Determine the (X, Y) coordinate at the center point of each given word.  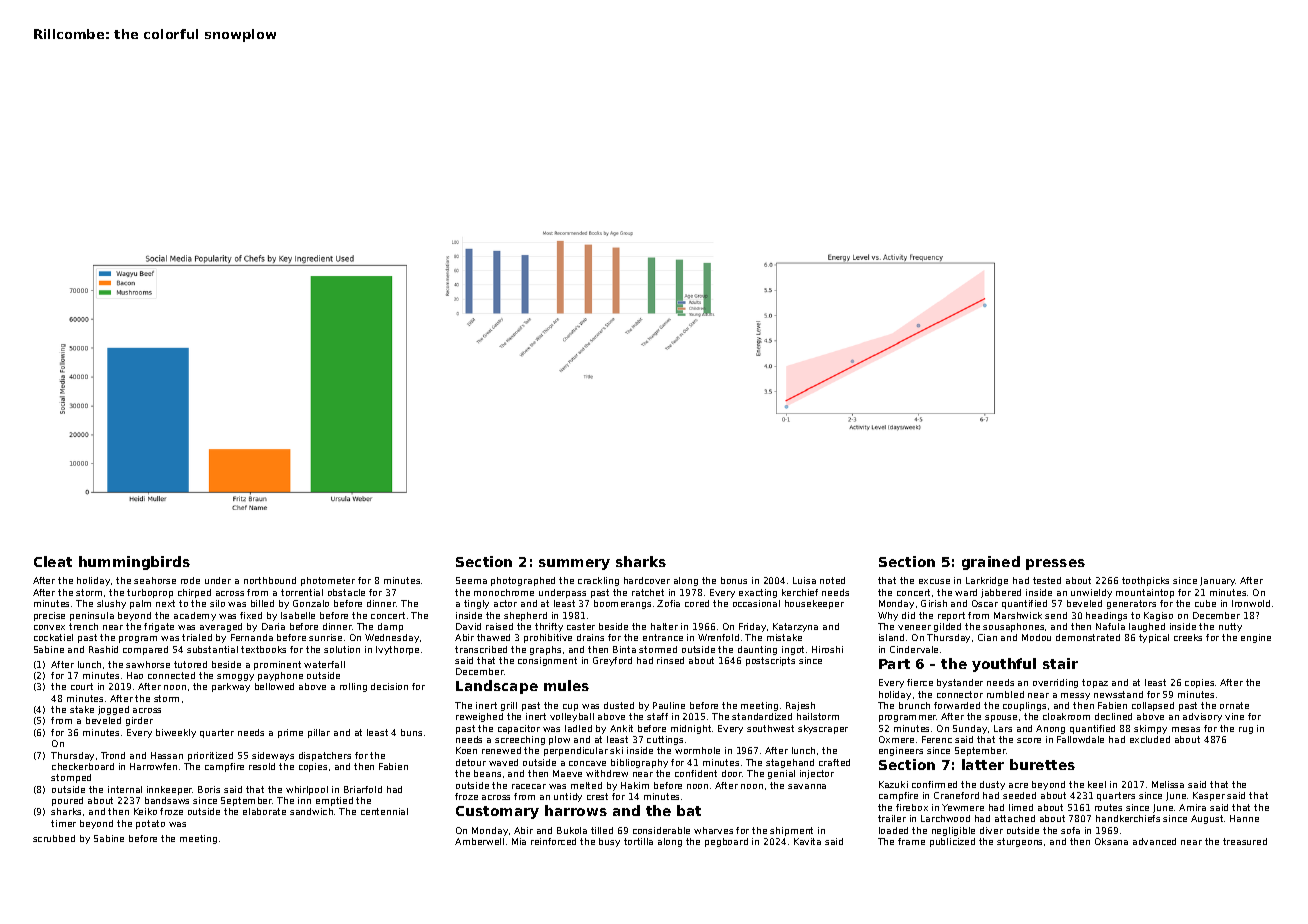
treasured (1245, 841)
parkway (231, 687)
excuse (934, 581)
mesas (1186, 729)
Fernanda (252, 637)
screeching (520, 740)
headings (1106, 616)
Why (888, 616)
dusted (619, 705)
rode (190, 580)
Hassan (167, 755)
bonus (734, 580)
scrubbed (54, 838)
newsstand (1118, 694)
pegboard (726, 842)
